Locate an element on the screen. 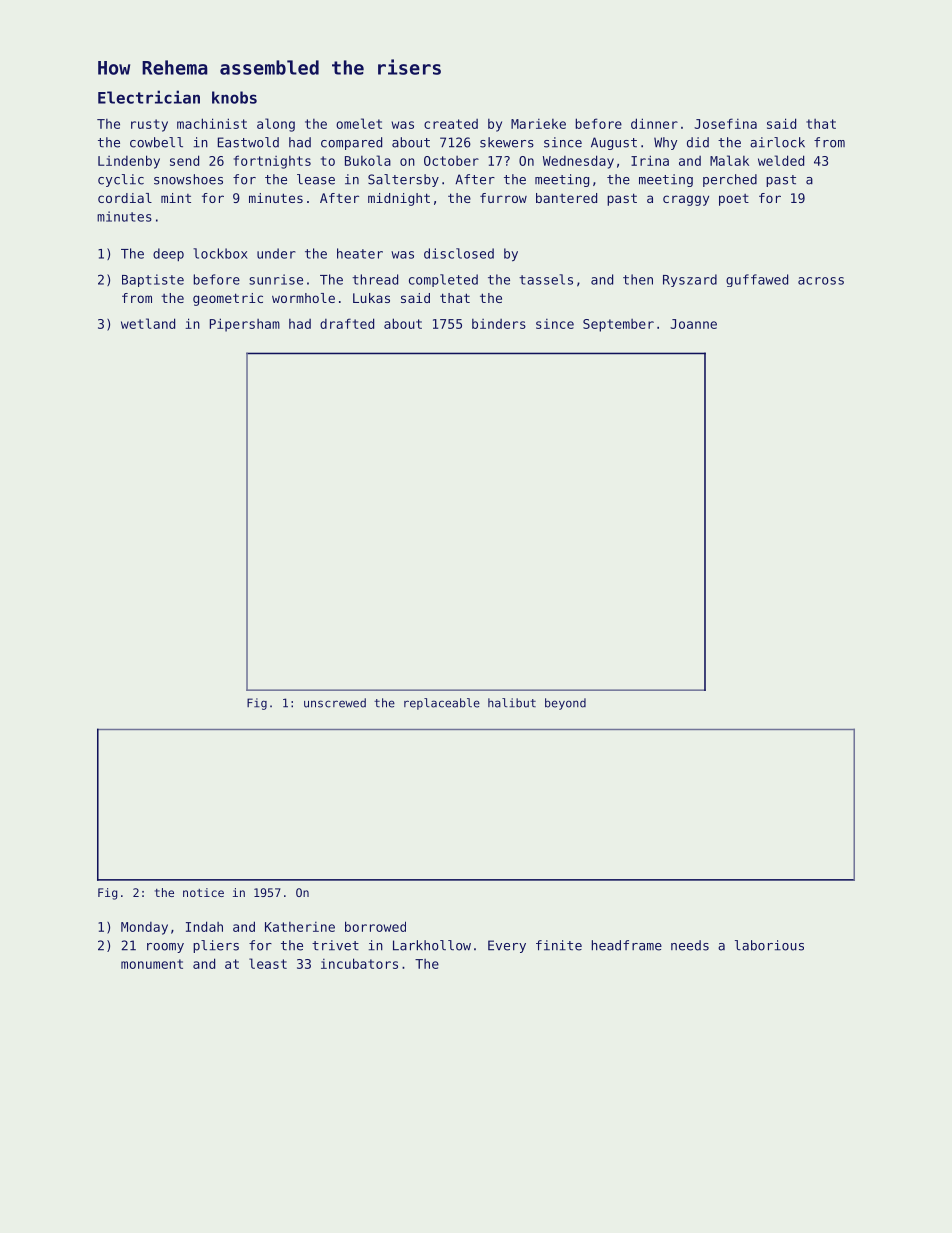 The height and width of the screenshot is (1233, 952). Josefina is located at coordinates (725, 123).
